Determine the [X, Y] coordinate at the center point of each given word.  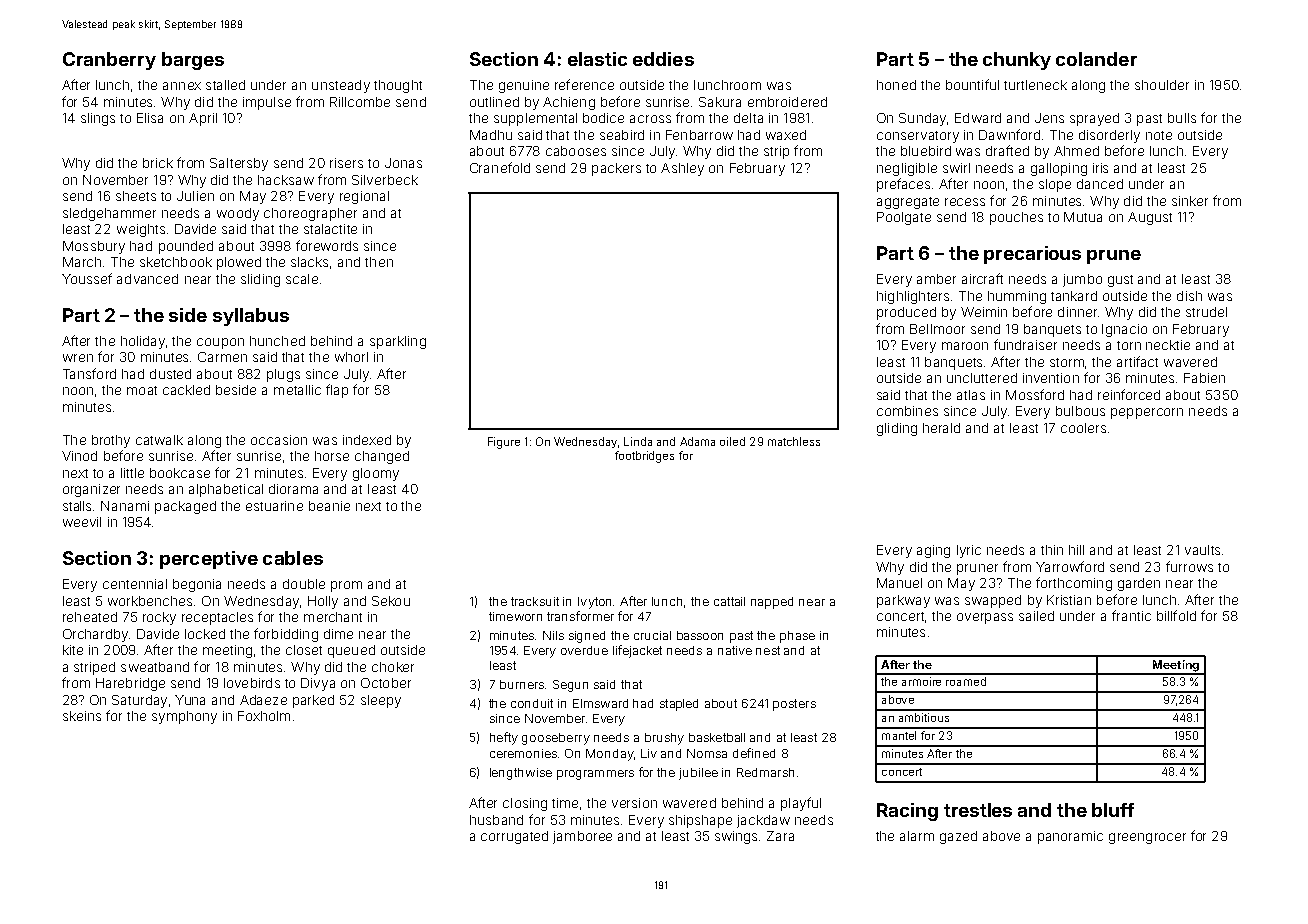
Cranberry [109, 61]
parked [313, 701]
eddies [663, 59]
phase [797, 637]
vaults [1202, 550]
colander [1096, 59]
